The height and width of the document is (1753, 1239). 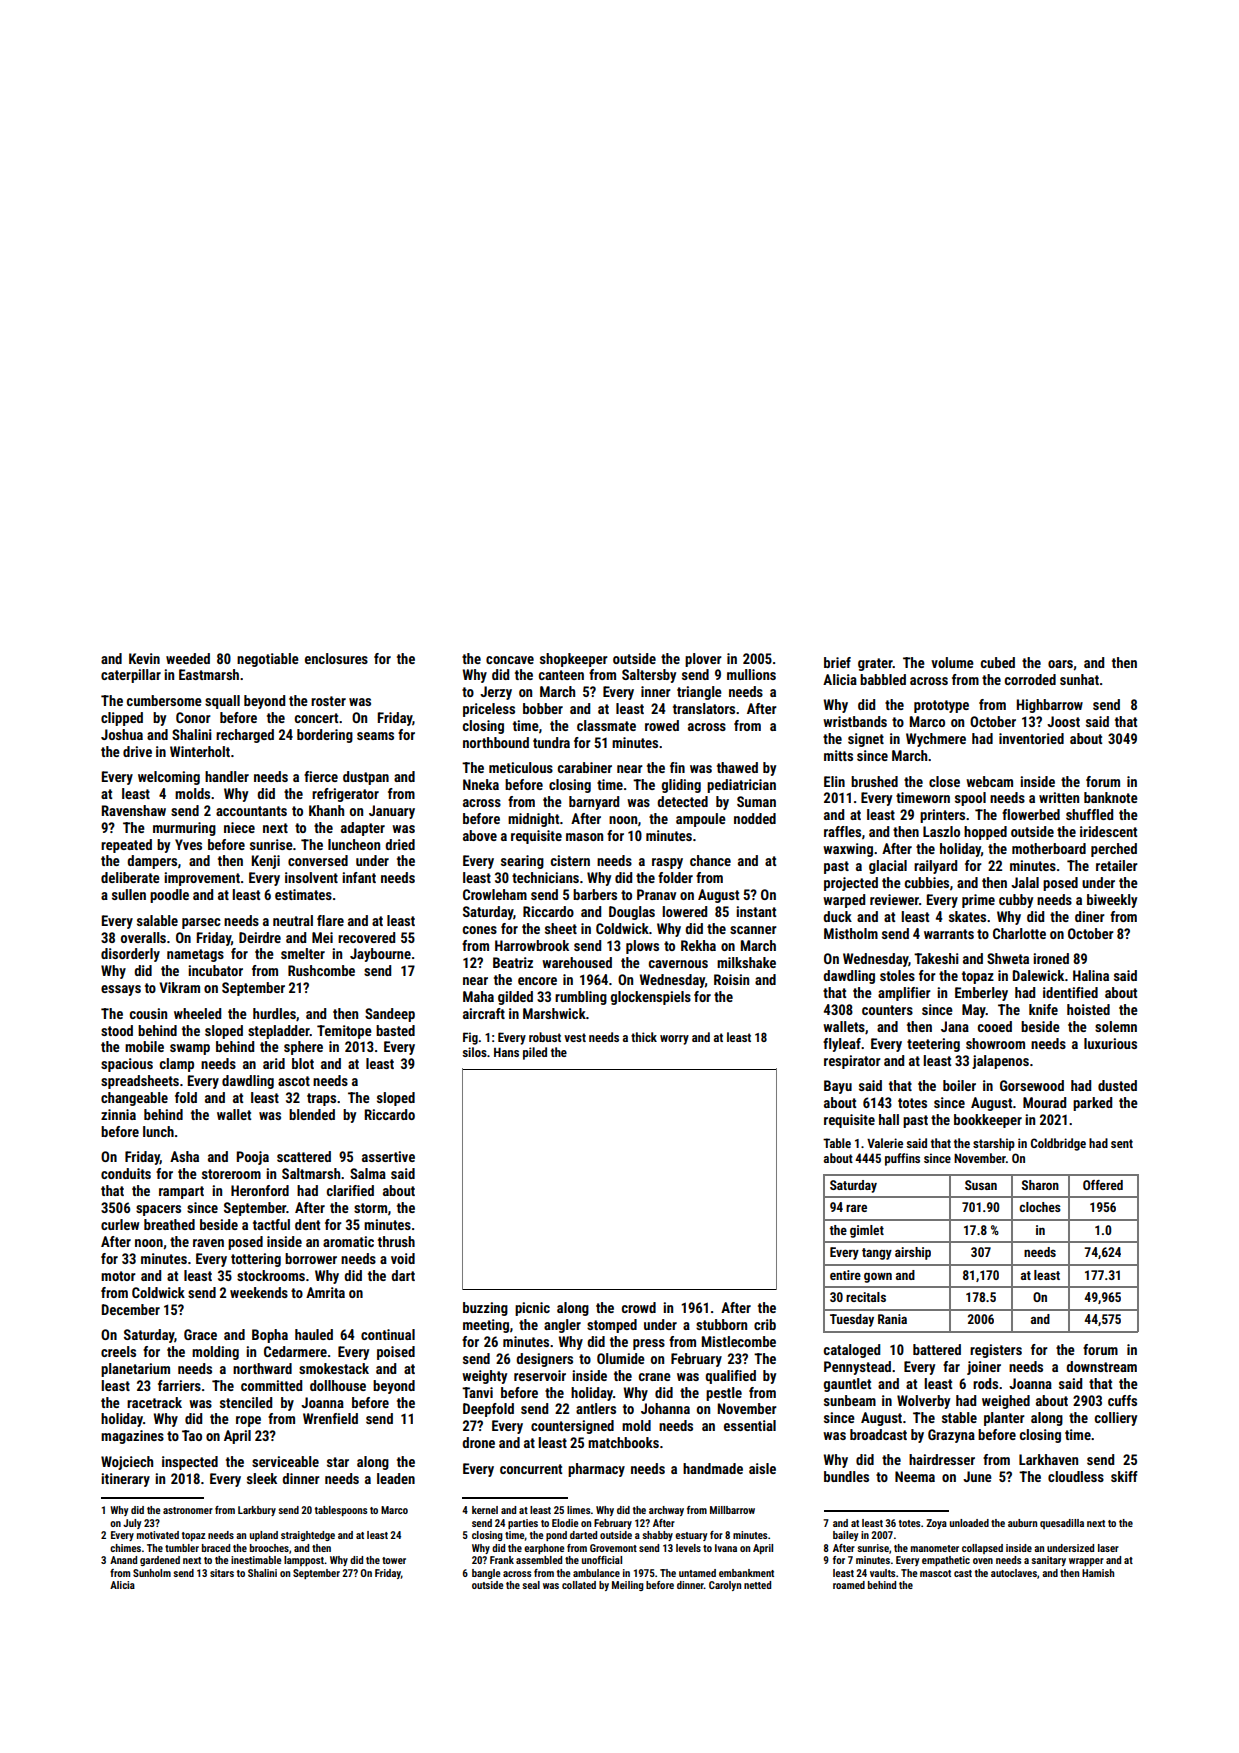 What do you see at coordinates (152, 1573) in the document?
I see `Sunholm` at bounding box center [152, 1573].
